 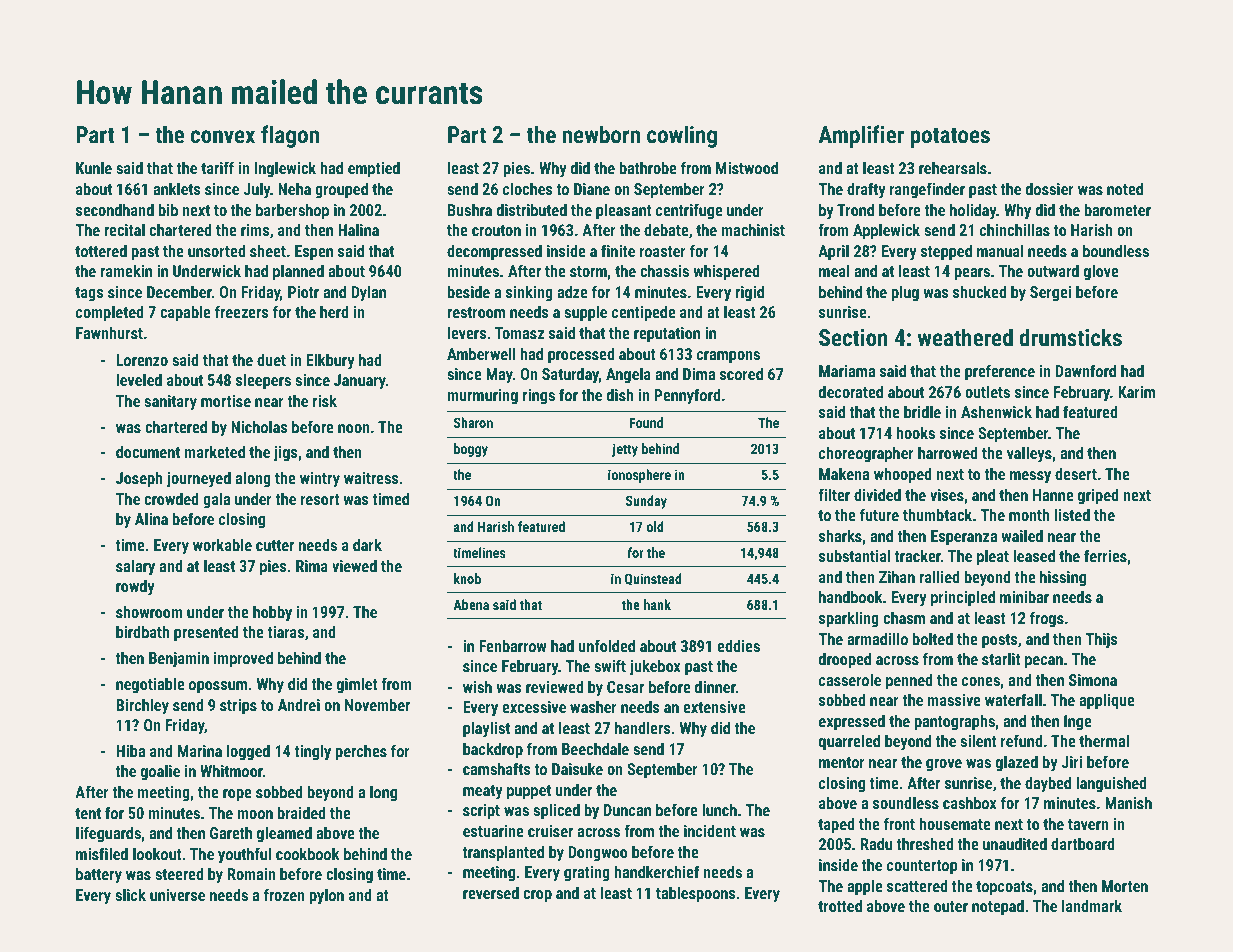 What do you see at coordinates (177, 895) in the document?
I see `universe` at bounding box center [177, 895].
